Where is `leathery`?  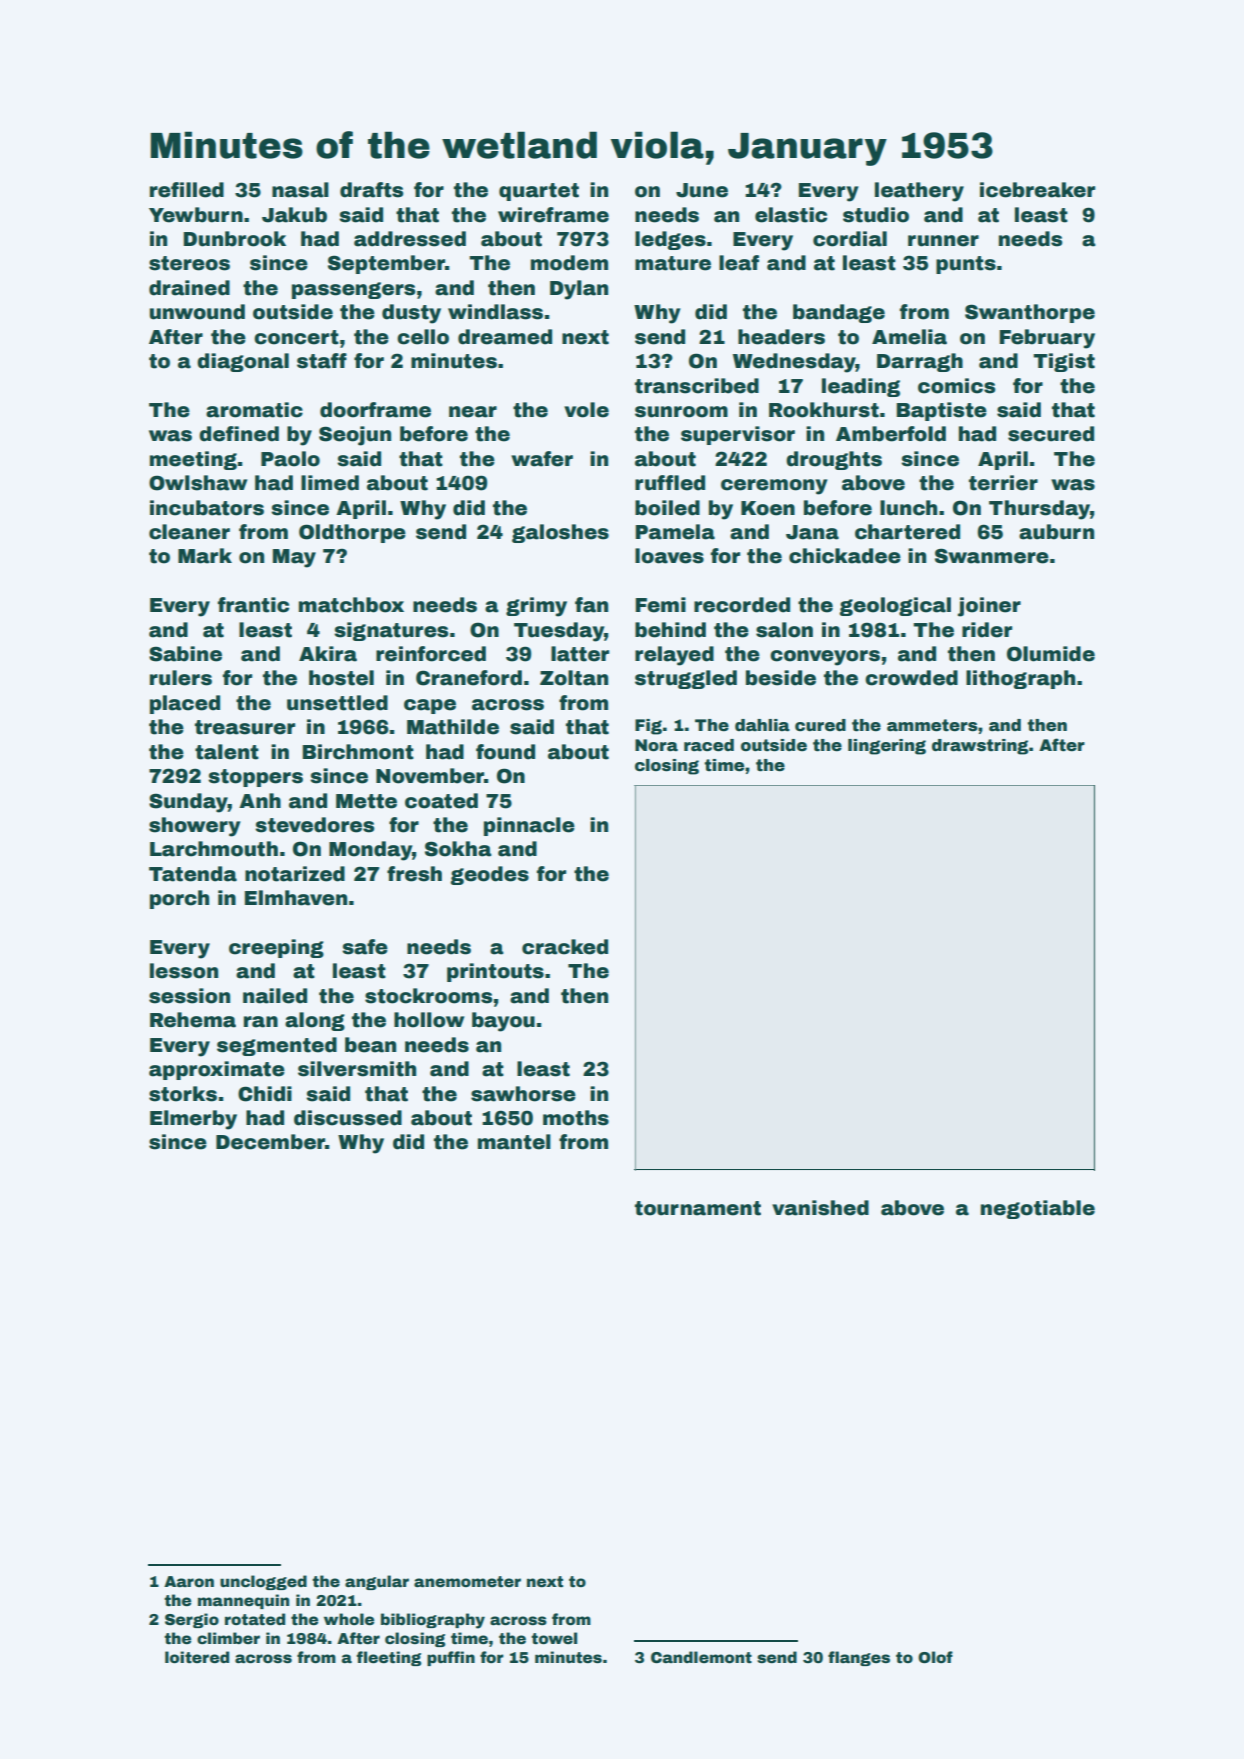
leathery is located at coordinates (919, 192).
